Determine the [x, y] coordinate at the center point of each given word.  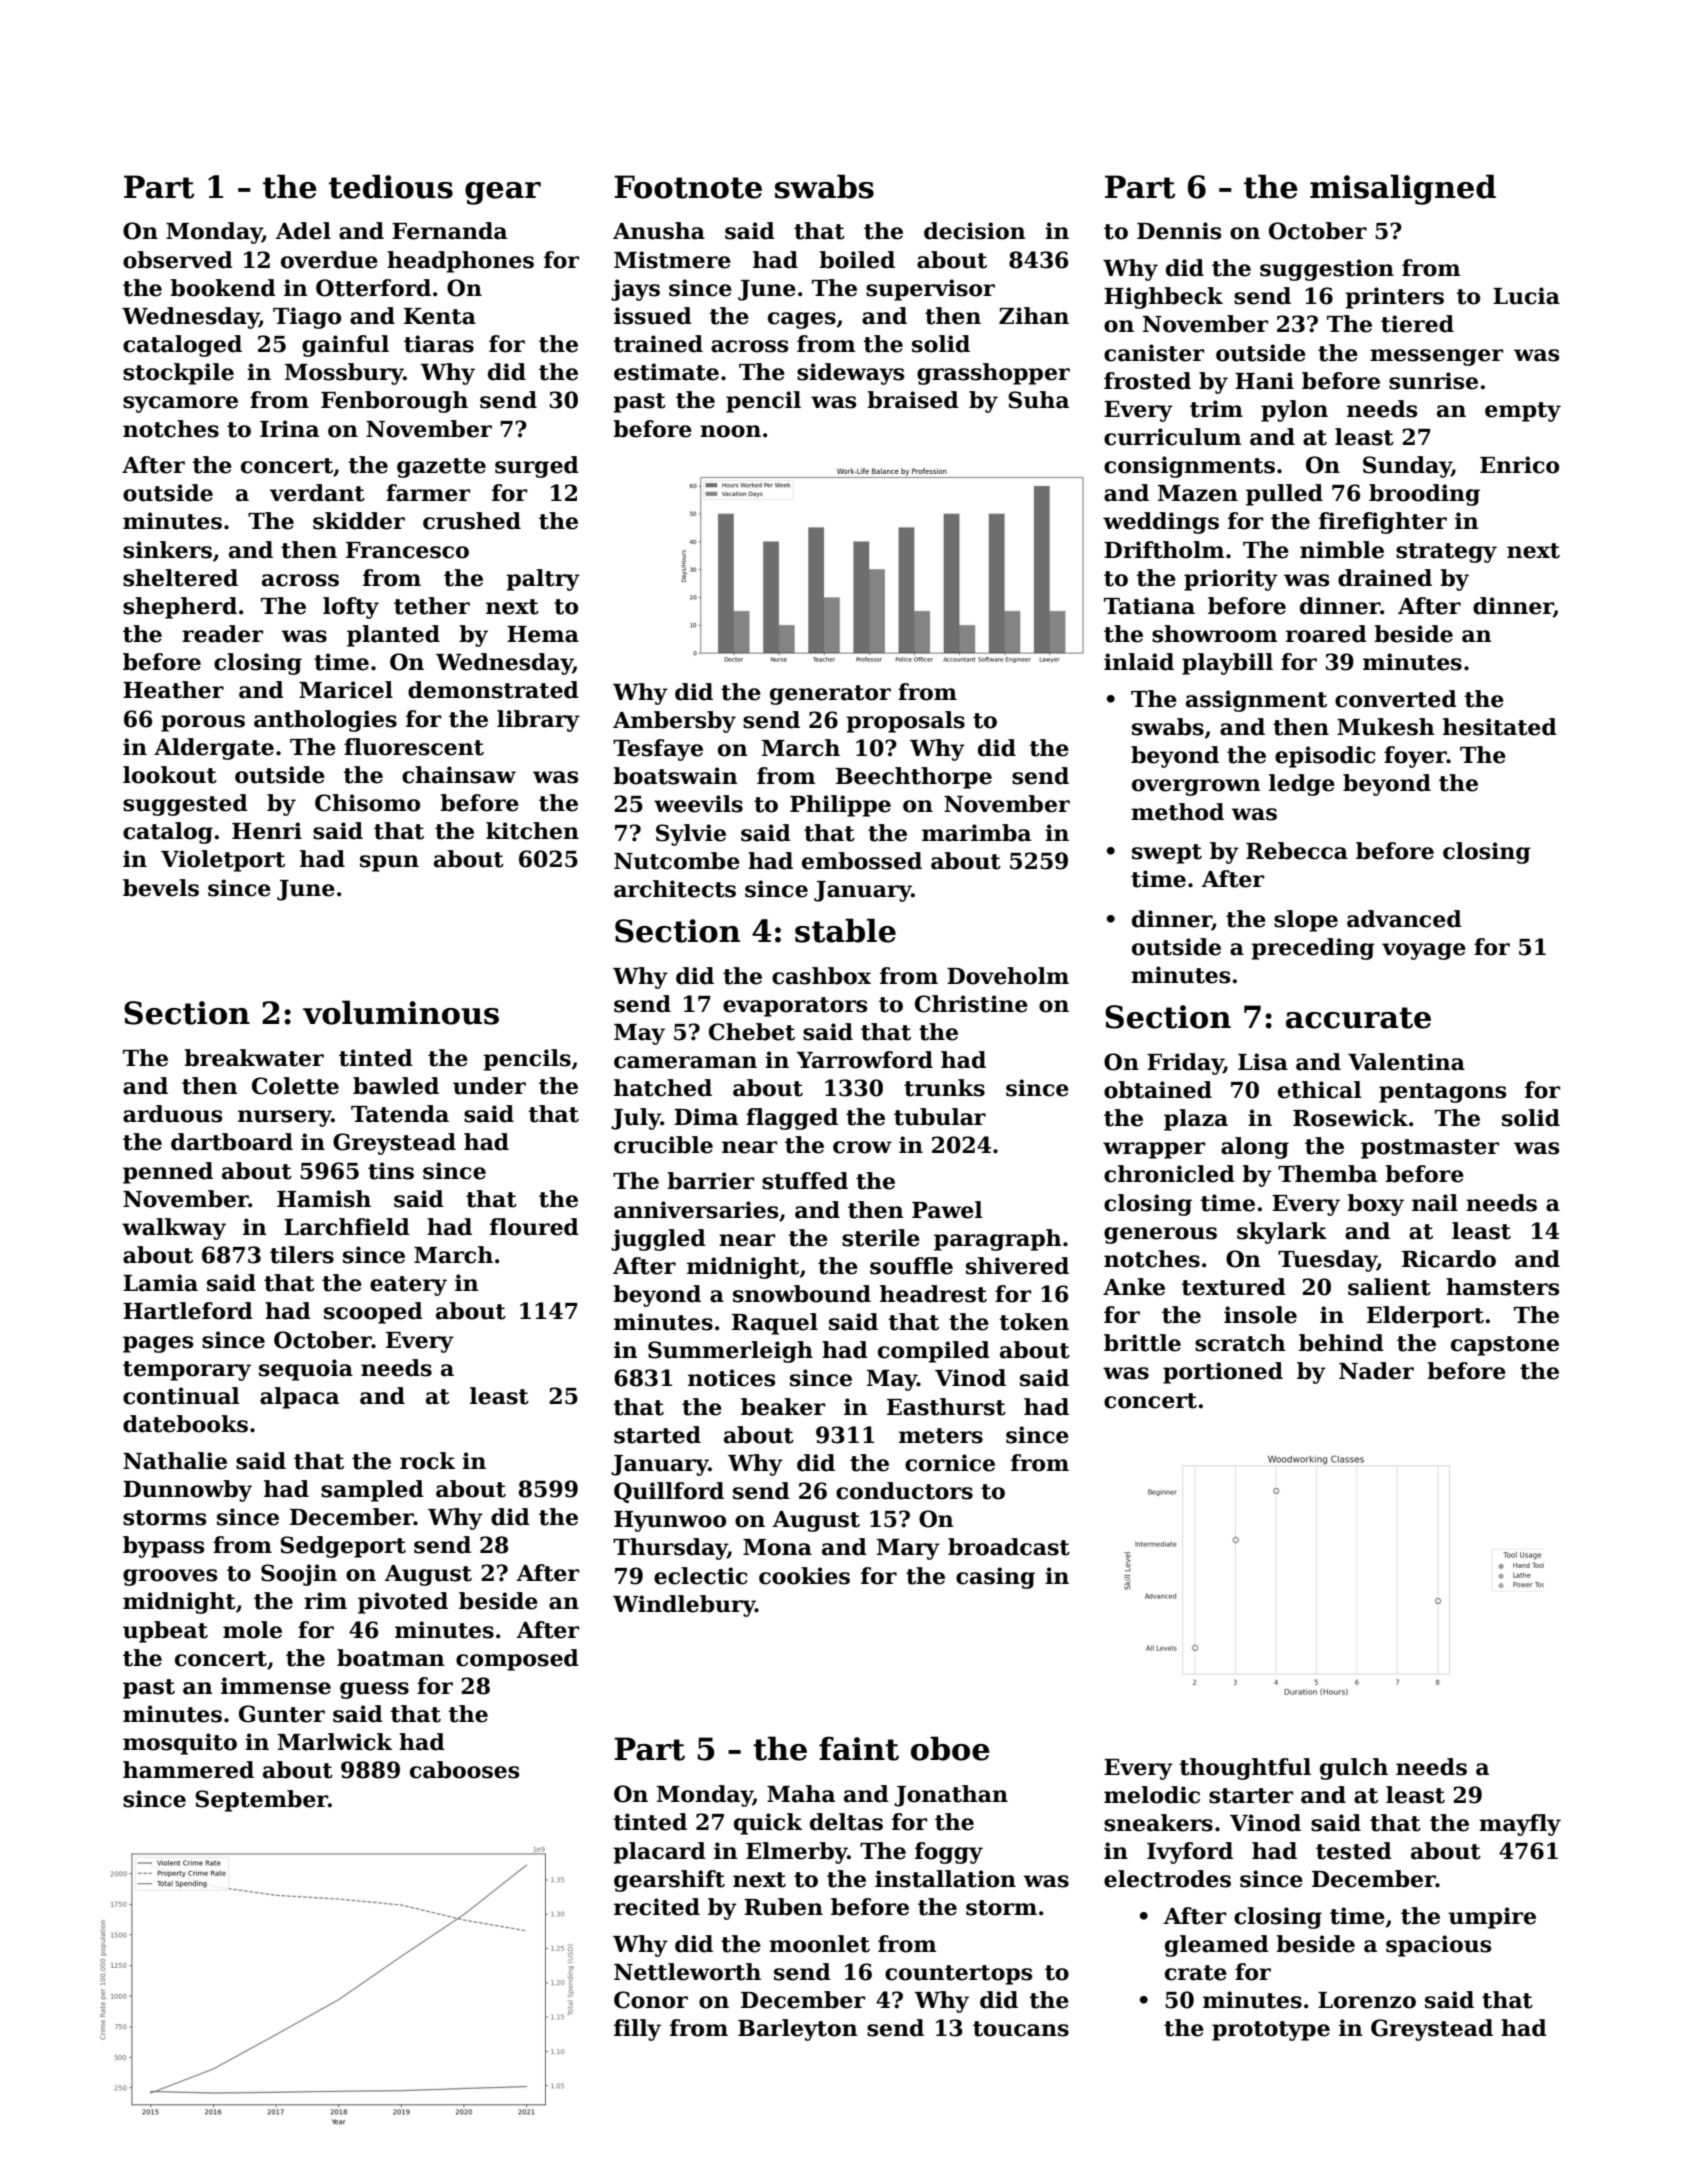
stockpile [178, 374]
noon [730, 431]
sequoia [306, 1370]
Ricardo [1449, 1259]
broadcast [1009, 1547]
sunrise [1433, 381]
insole [1260, 1315]
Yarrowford [864, 1060]
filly [637, 2030]
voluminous [401, 1012]
